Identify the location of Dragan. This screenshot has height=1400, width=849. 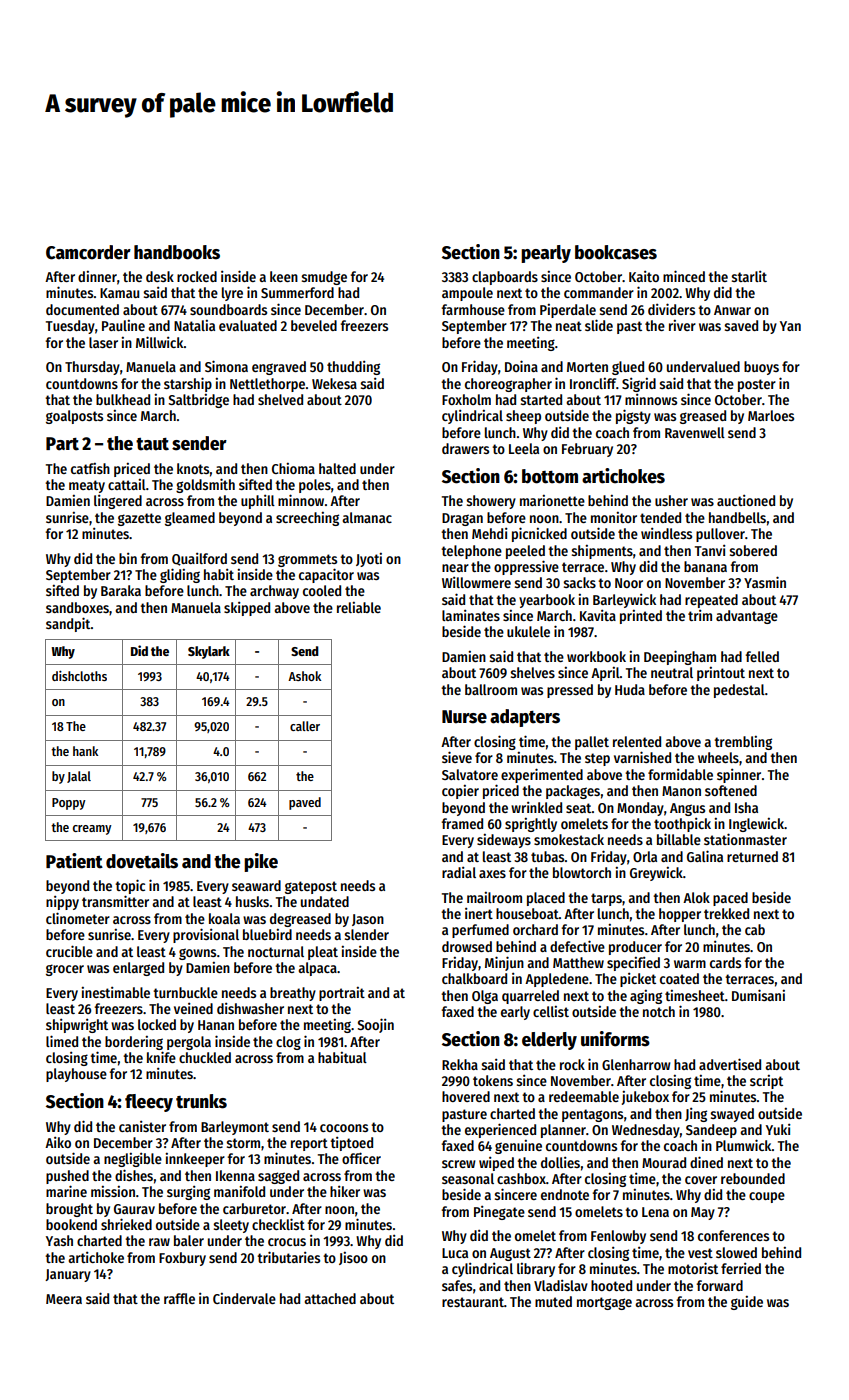
(462, 519).
